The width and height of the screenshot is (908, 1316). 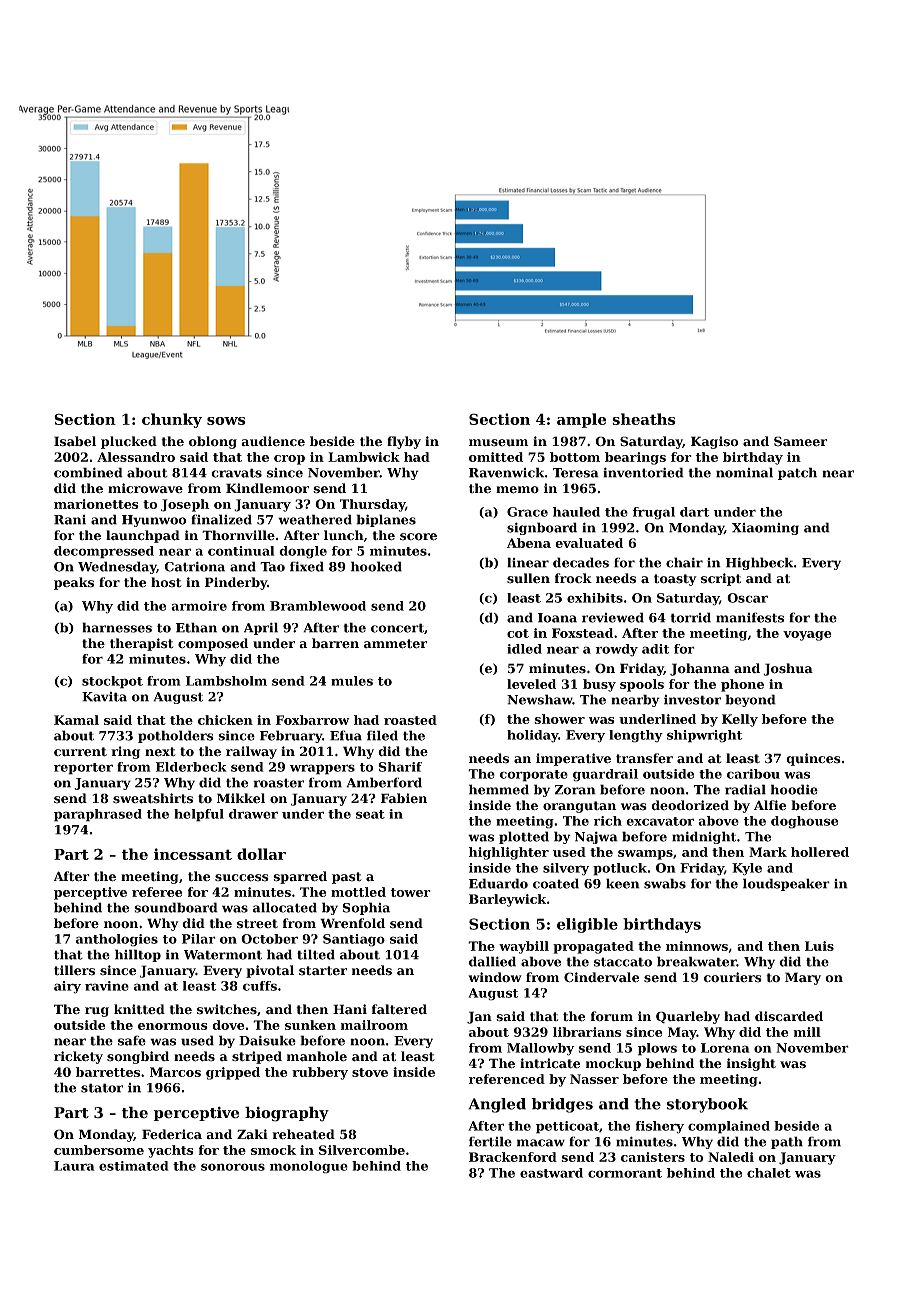 What do you see at coordinates (813, 759) in the screenshot?
I see `quinces` at bounding box center [813, 759].
